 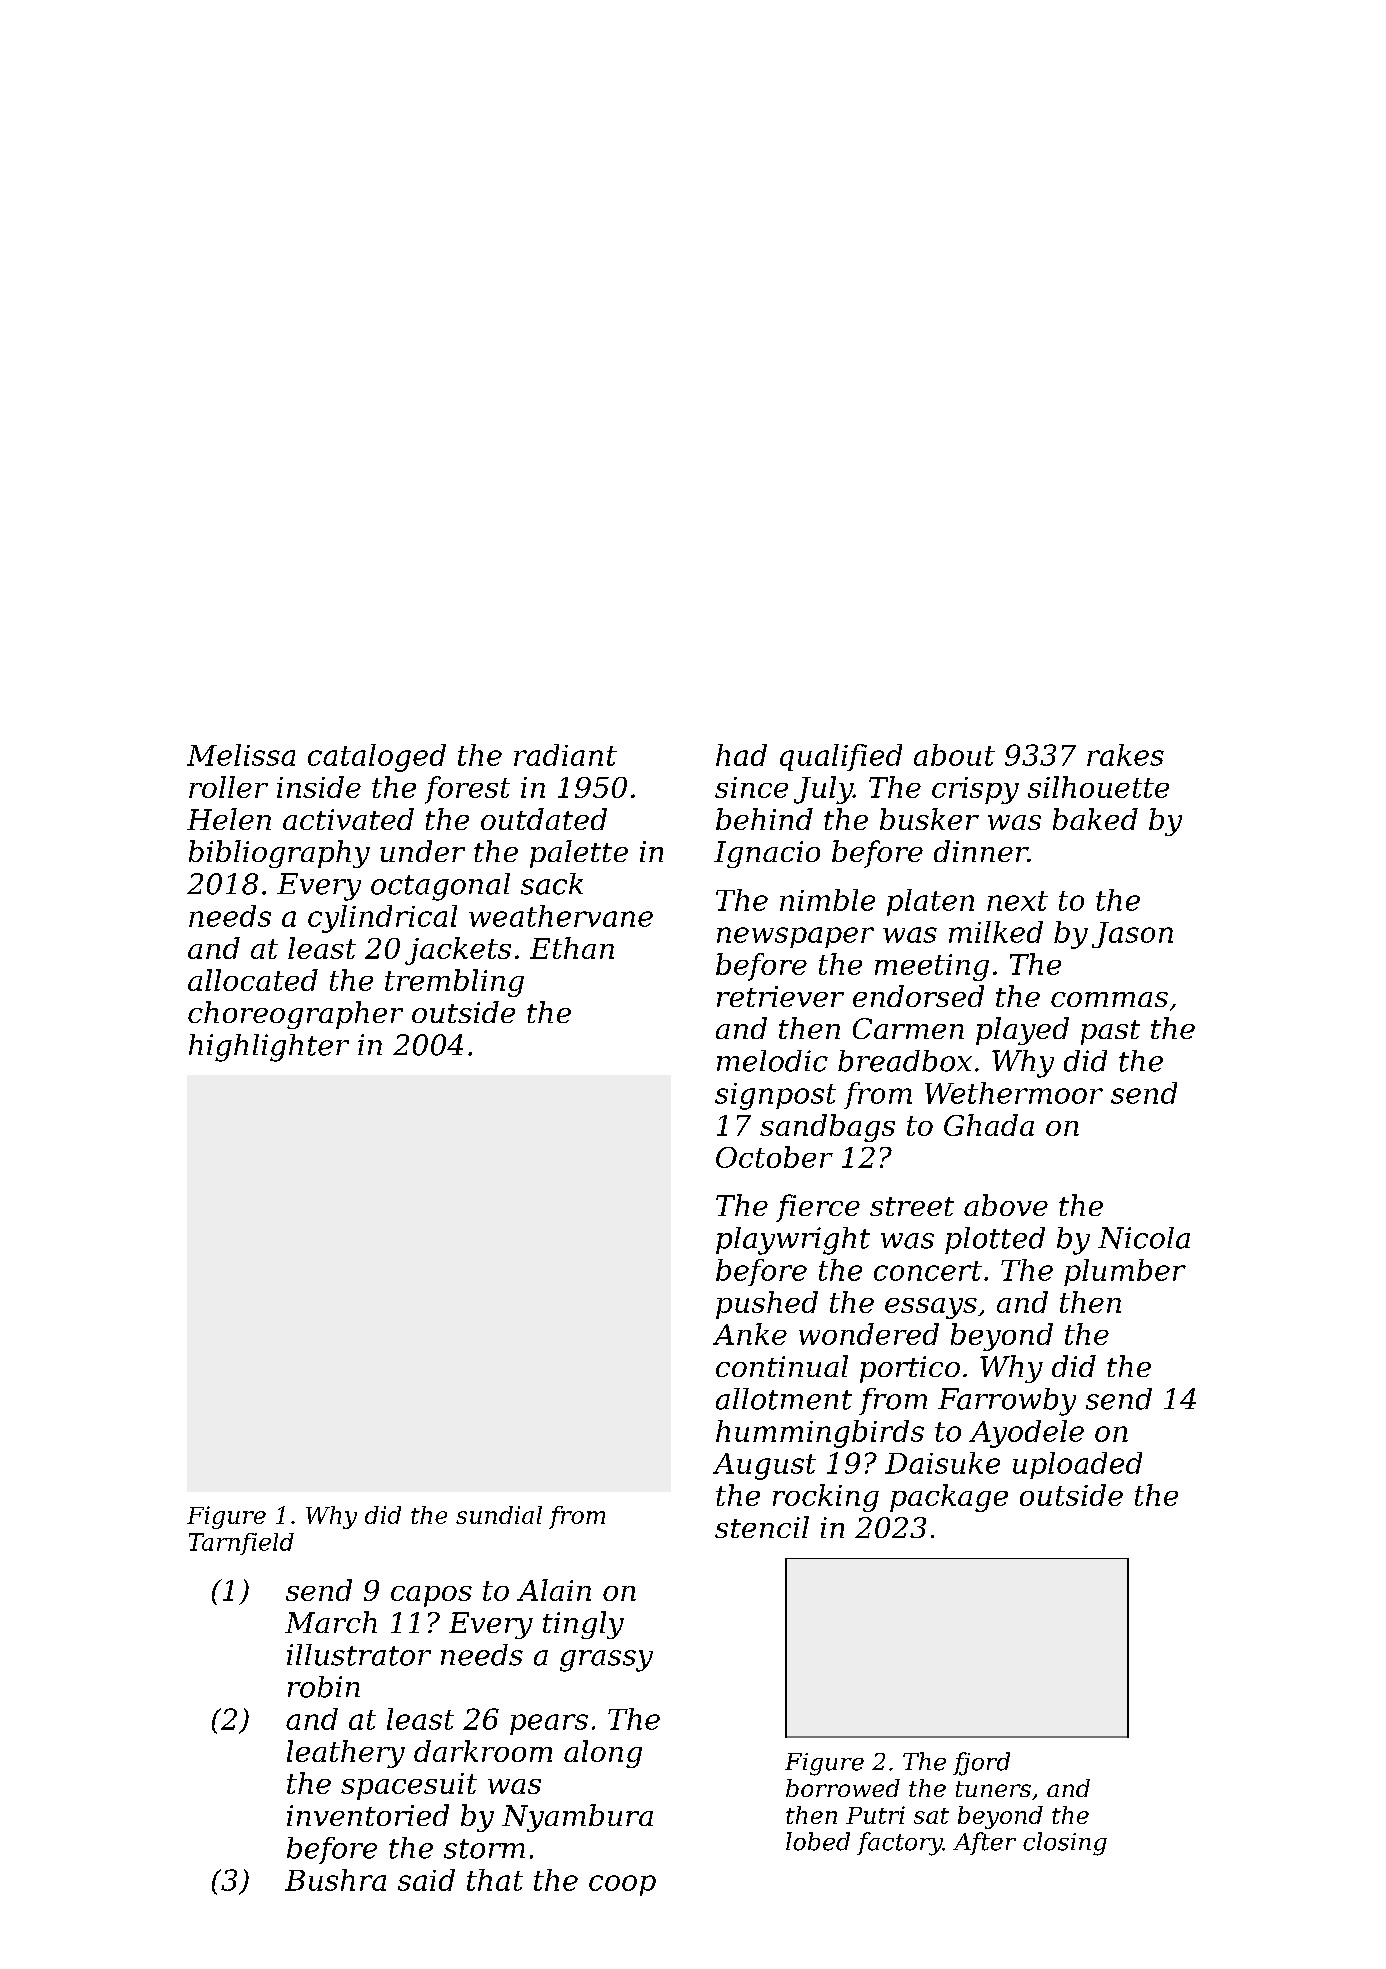 I want to click on fjord, so click(x=981, y=1764).
